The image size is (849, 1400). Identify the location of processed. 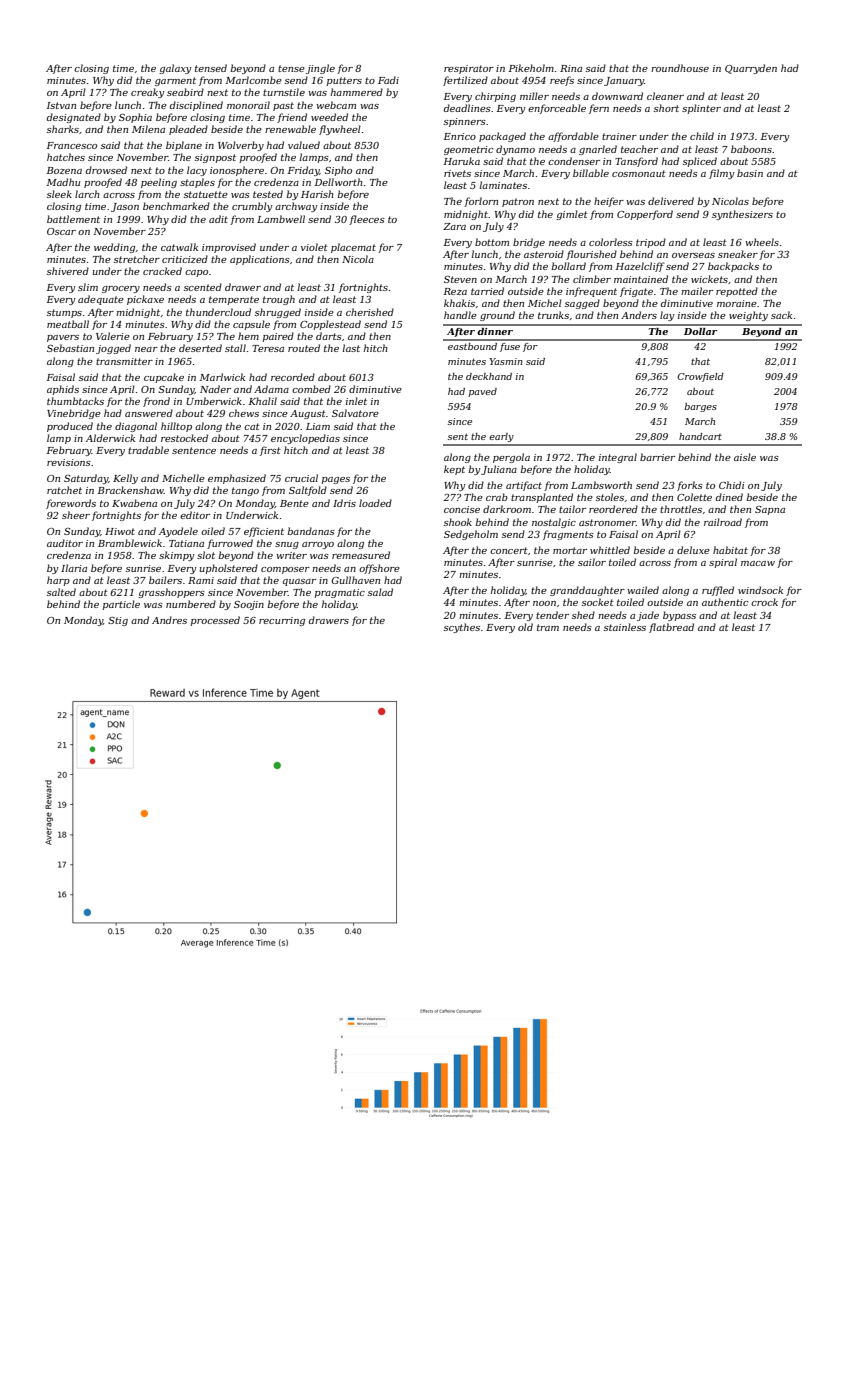
(215, 621).
